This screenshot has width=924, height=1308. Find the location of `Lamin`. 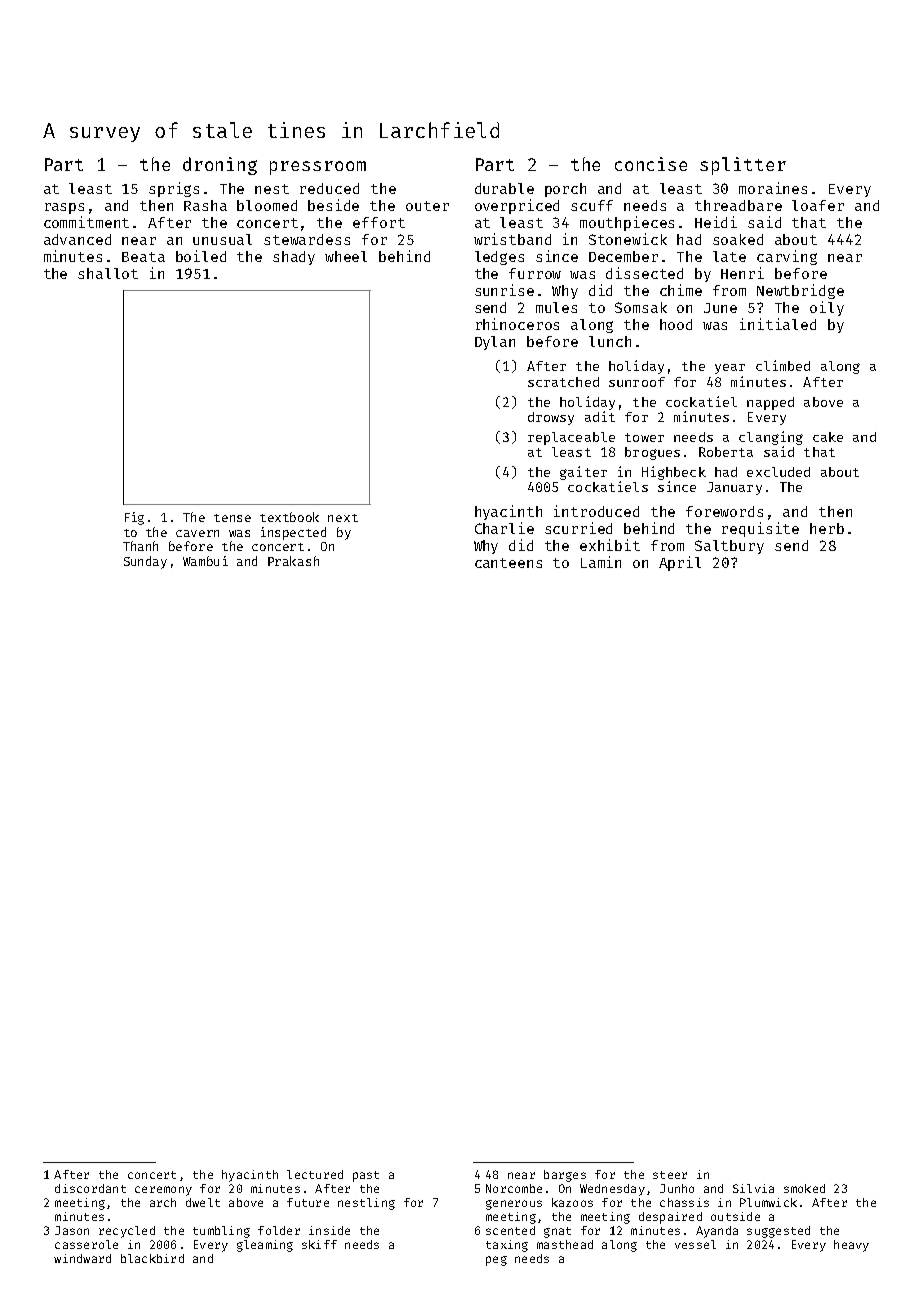

Lamin is located at coordinates (601, 562).
